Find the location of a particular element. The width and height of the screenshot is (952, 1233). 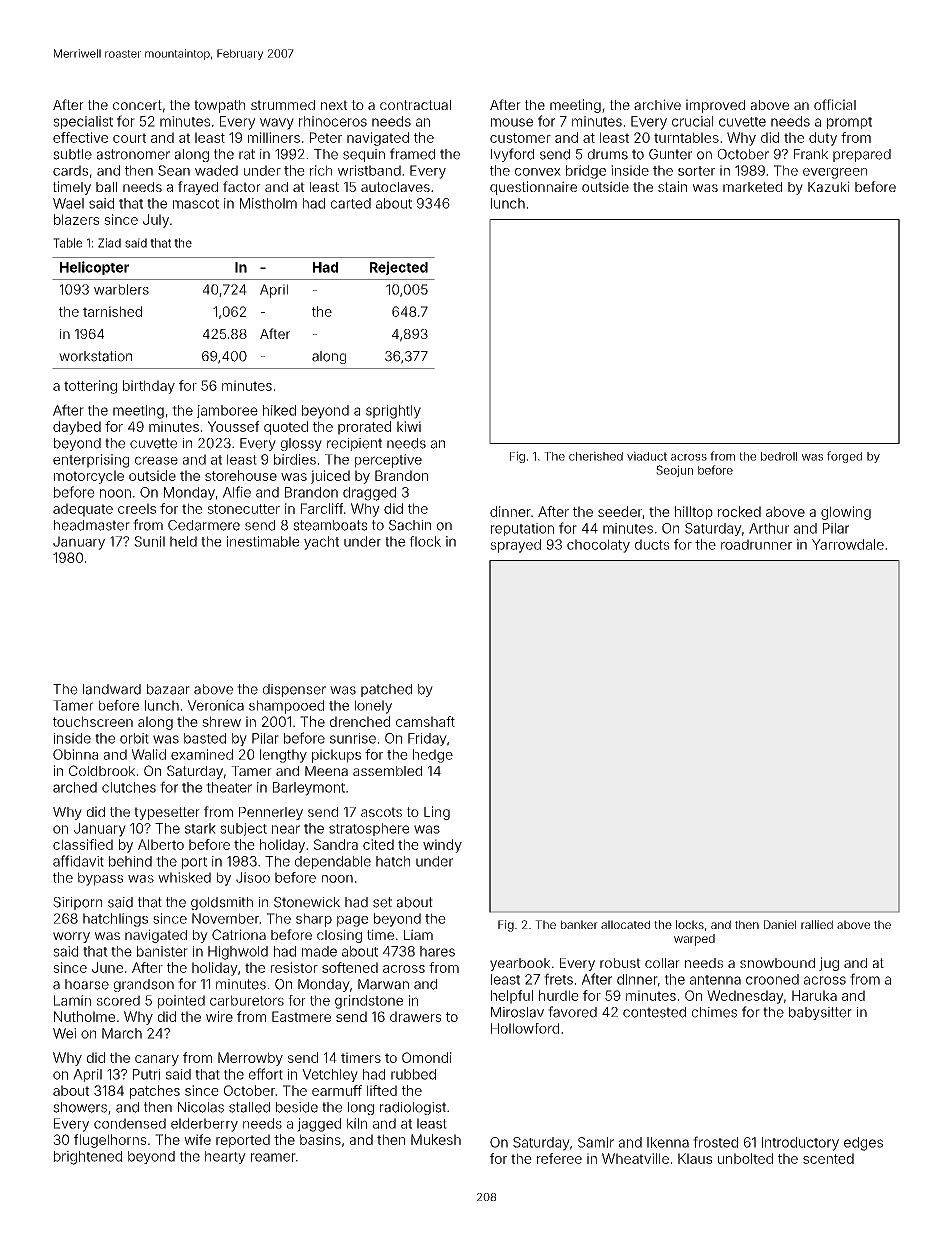

official is located at coordinates (835, 104).
